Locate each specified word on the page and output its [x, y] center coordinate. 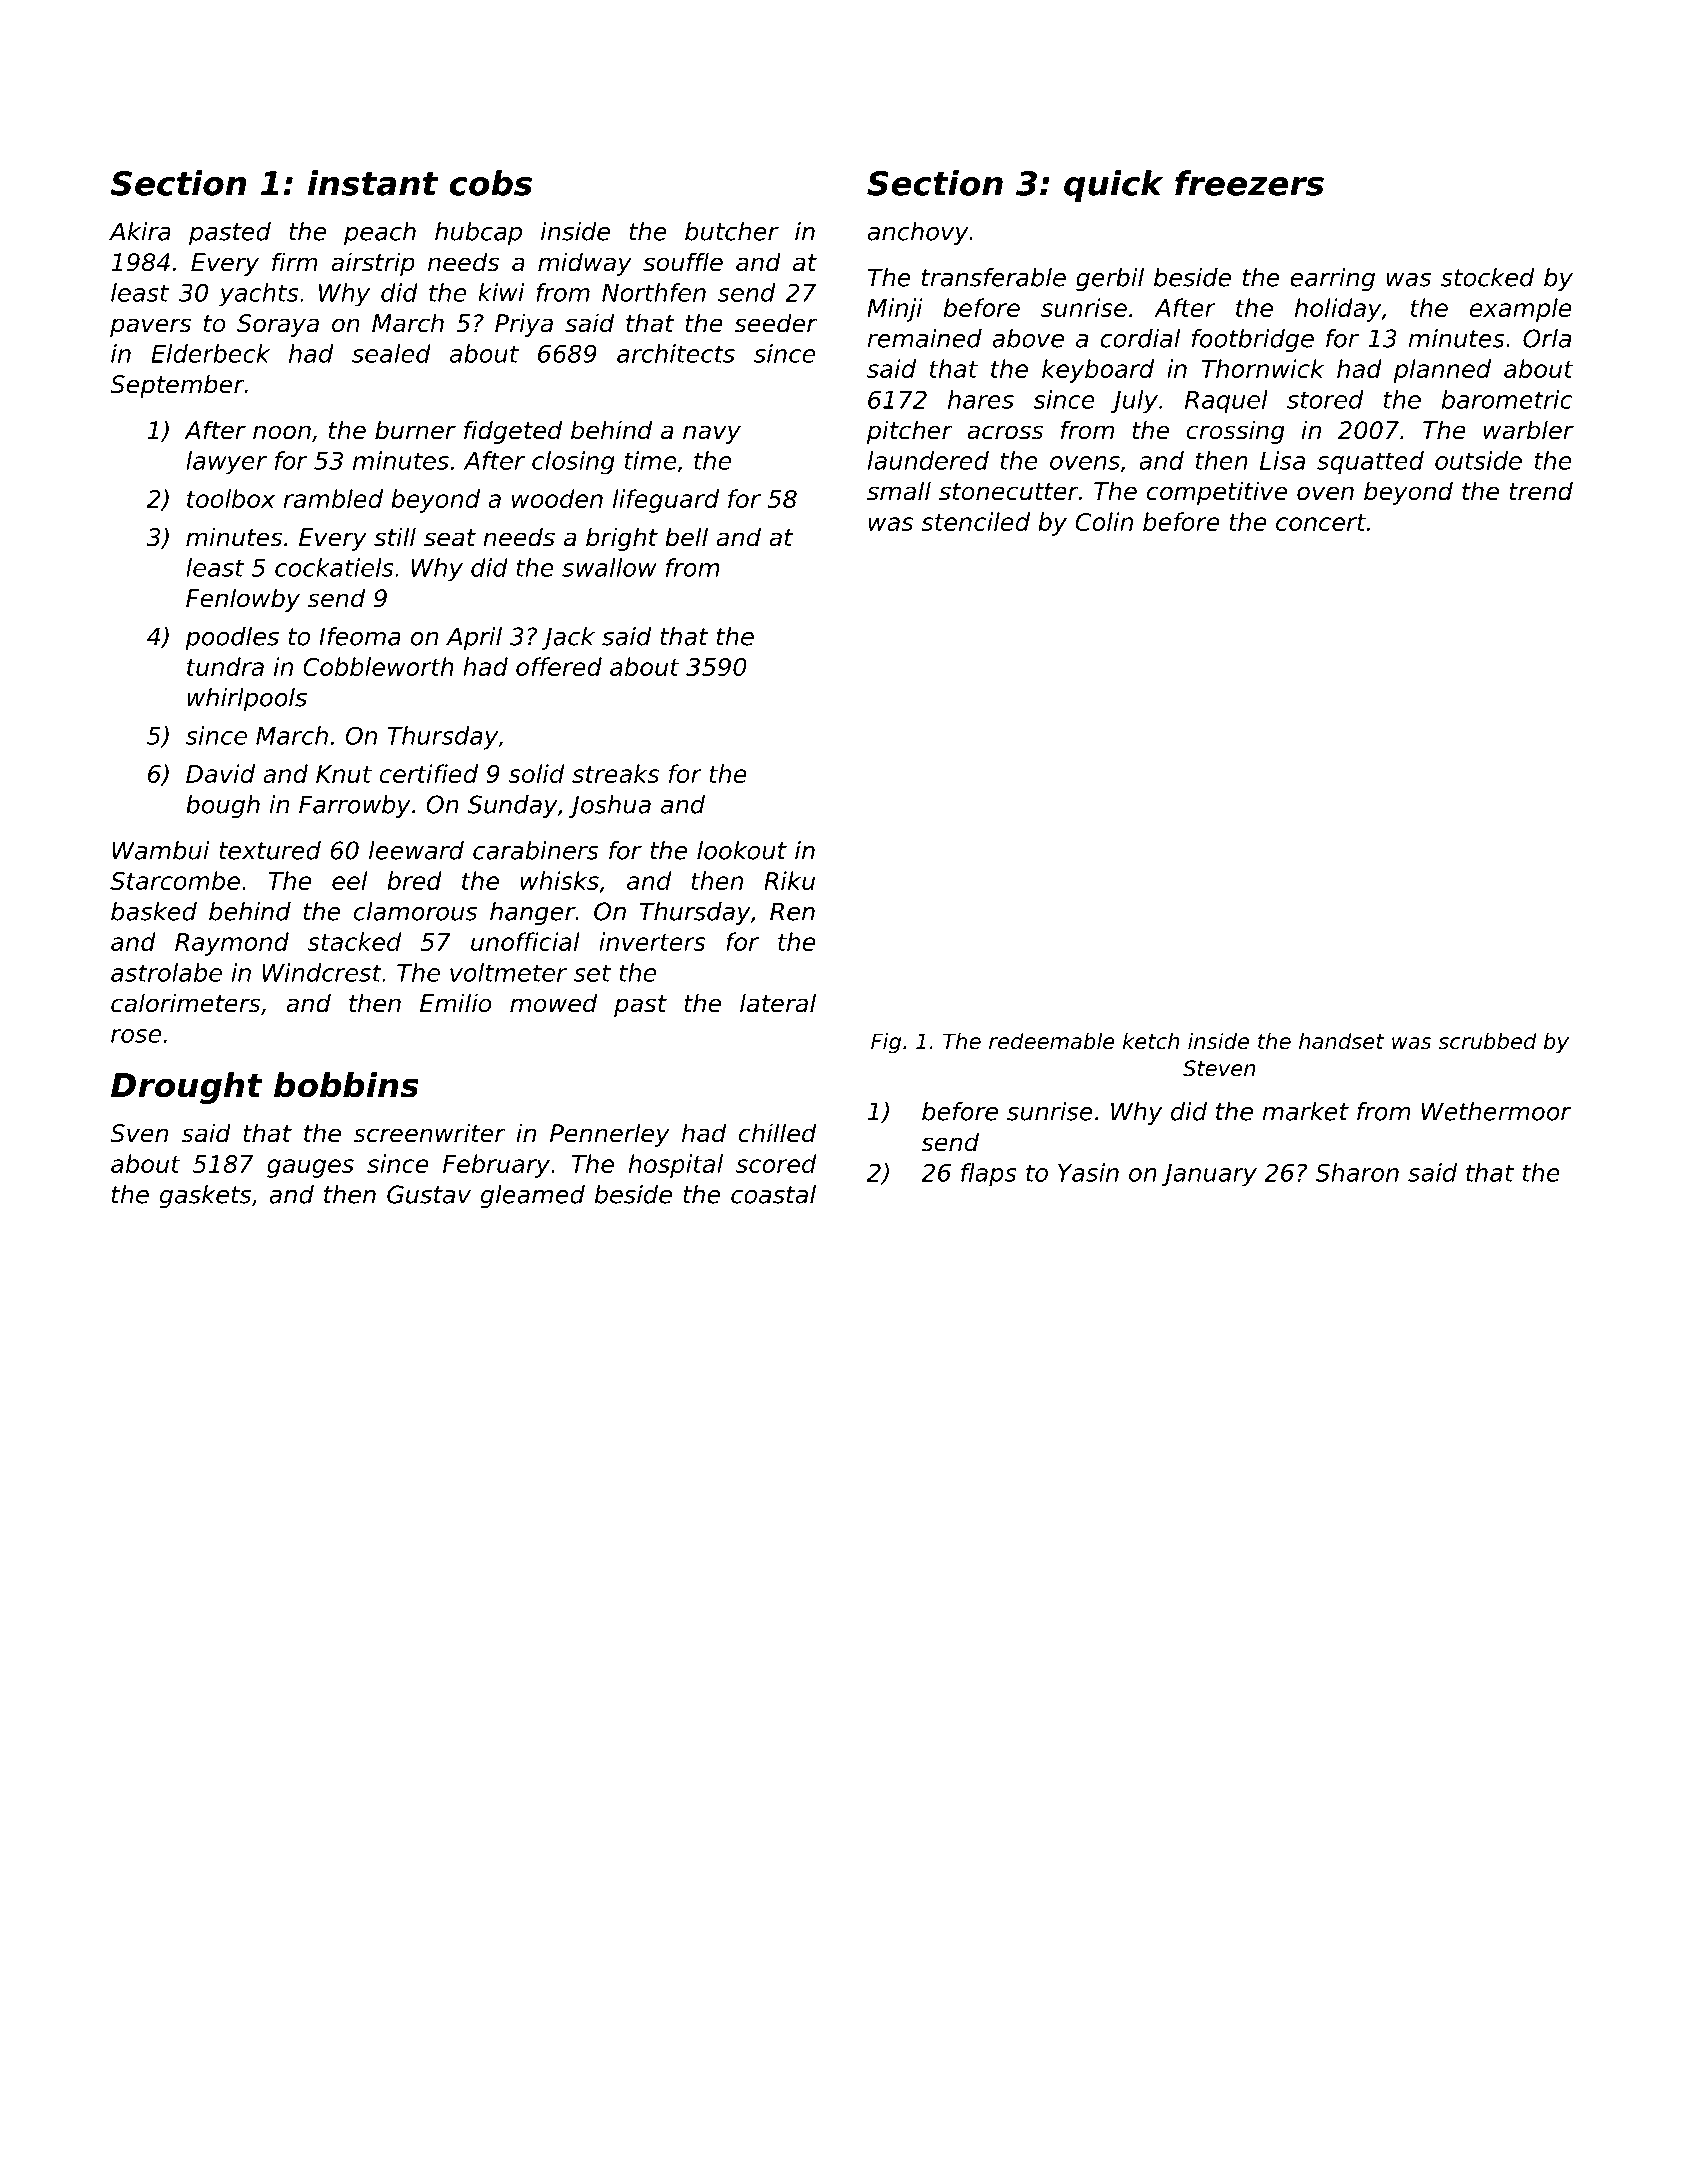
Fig [886, 1043]
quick [1113, 186]
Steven [1219, 1068]
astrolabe [166, 972]
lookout [742, 850]
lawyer [226, 463]
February [496, 1166]
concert [1321, 522]
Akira [140, 231]
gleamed [532, 1196]
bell [686, 537]
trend [1541, 491]
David [220, 773]
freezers [1249, 183]
